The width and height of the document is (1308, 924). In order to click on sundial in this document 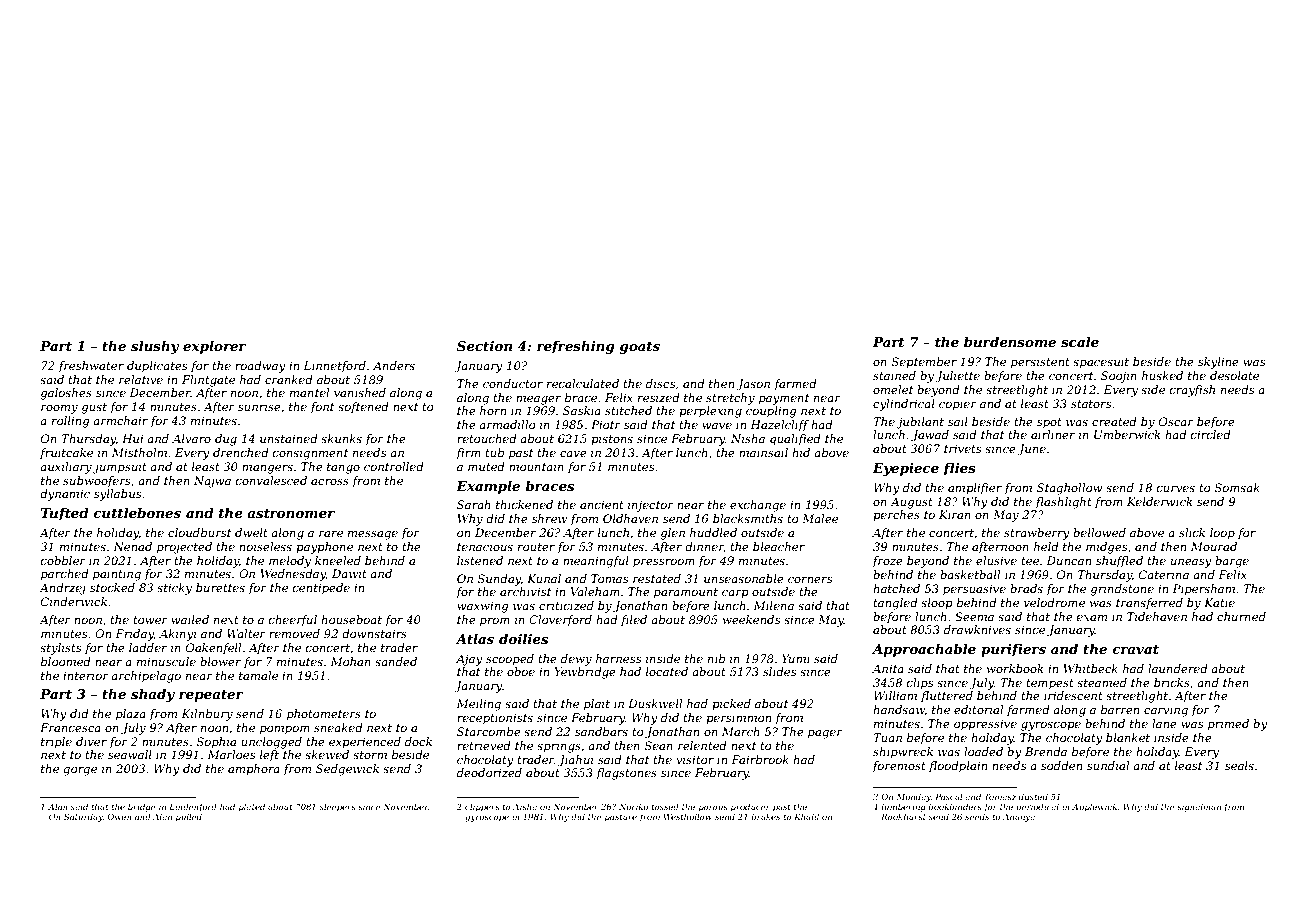, I will do `click(1108, 765)`.
